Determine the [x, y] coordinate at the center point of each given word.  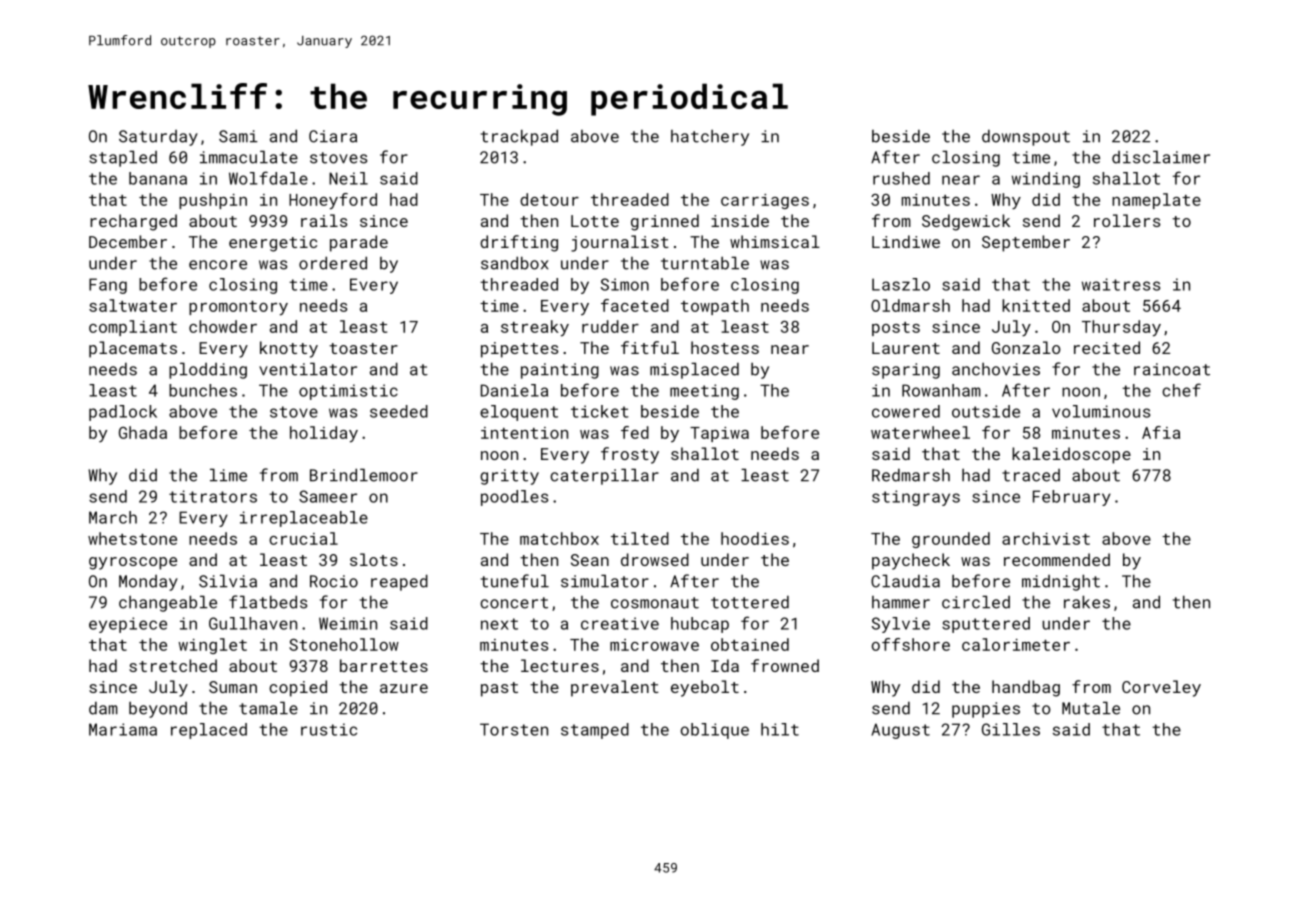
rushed [901, 178]
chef [1181, 390]
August [900, 731]
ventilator [308, 369]
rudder [610, 326]
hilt [780, 729]
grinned [665, 222]
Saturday [158, 138]
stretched [173, 665]
